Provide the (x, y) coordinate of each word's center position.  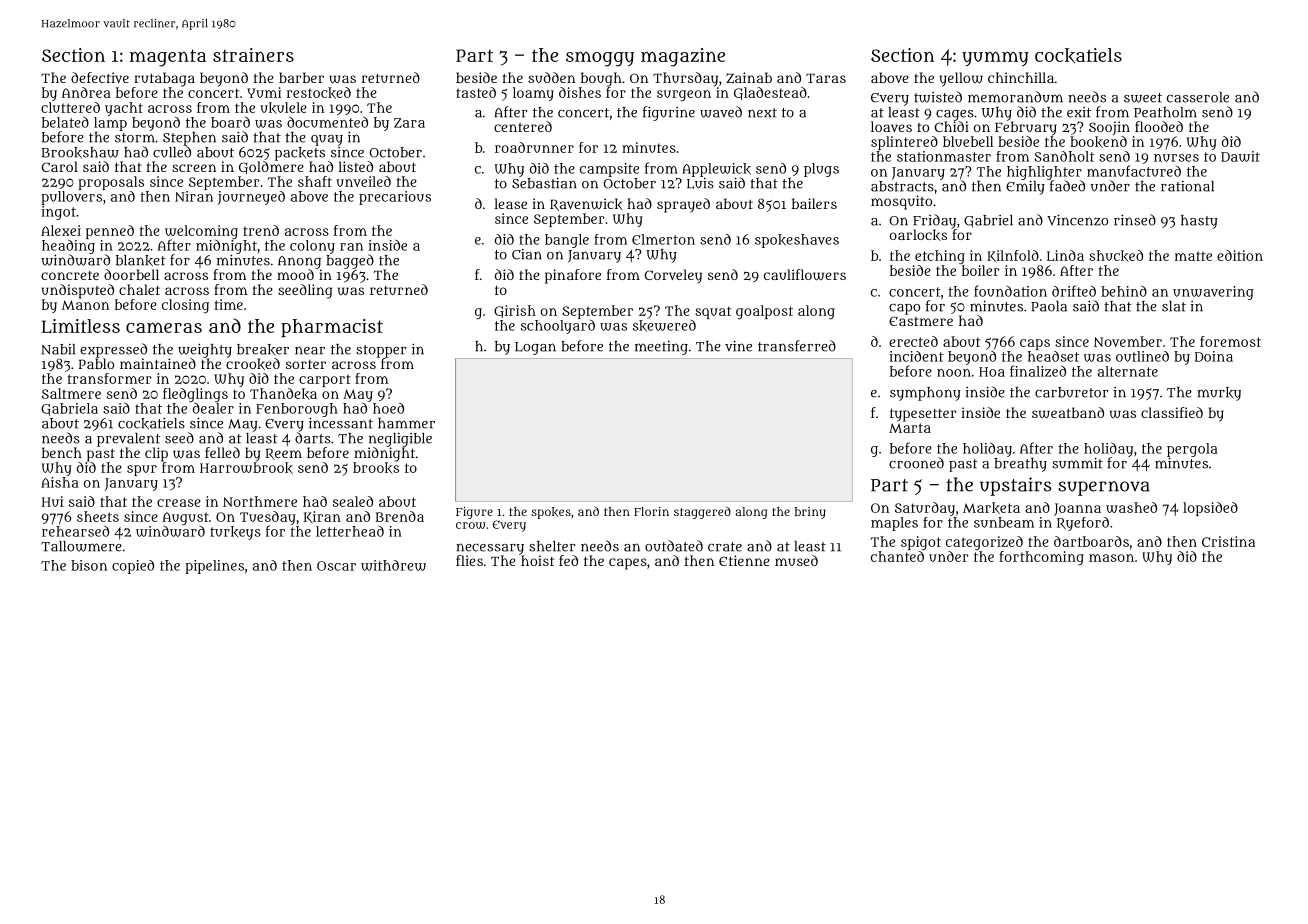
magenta (168, 58)
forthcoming (1041, 558)
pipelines (214, 567)
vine (738, 346)
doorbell (131, 274)
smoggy (600, 59)
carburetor (1071, 392)
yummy (995, 59)
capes (628, 564)
